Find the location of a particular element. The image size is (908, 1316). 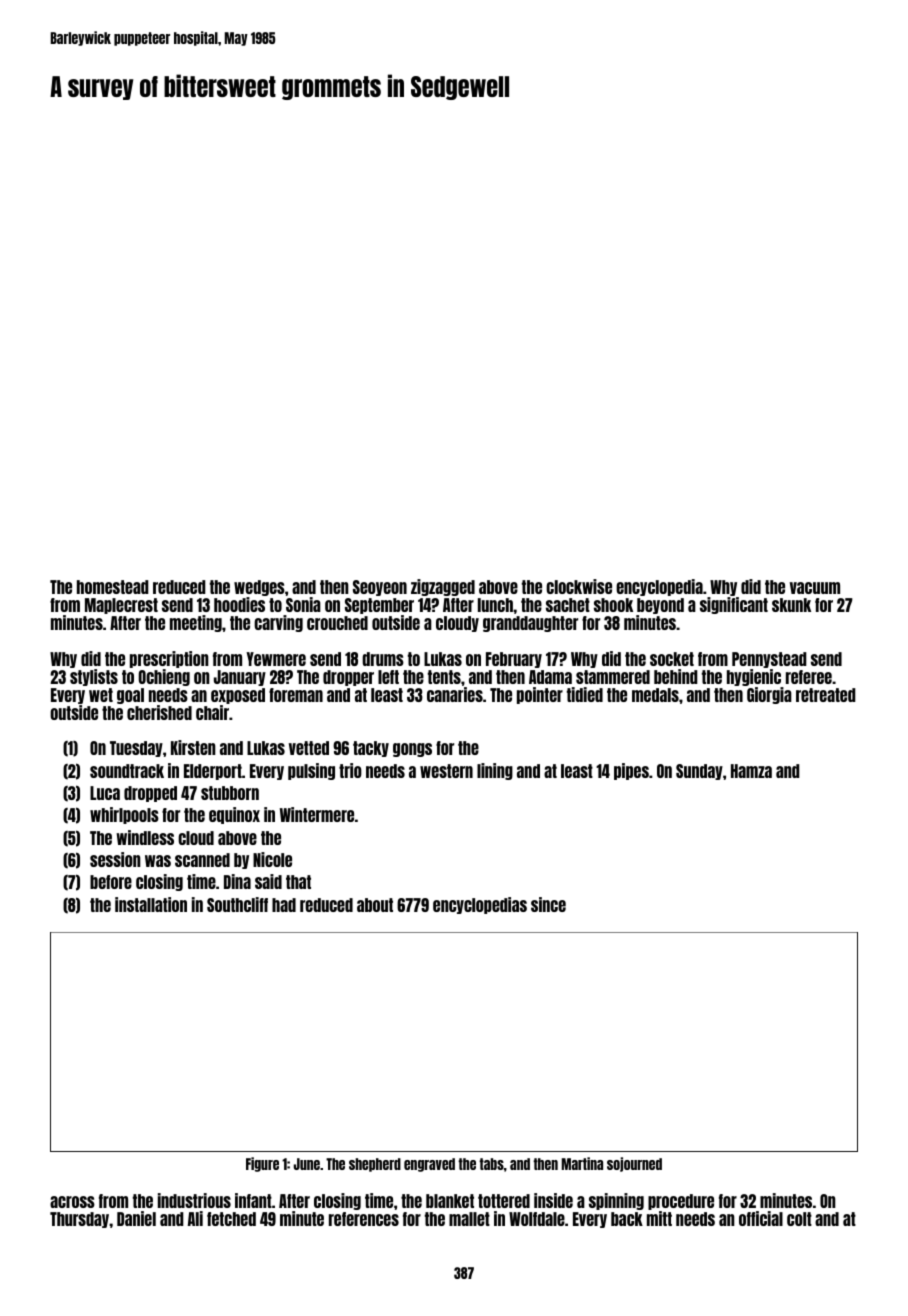

Hamza is located at coordinates (751, 771).
